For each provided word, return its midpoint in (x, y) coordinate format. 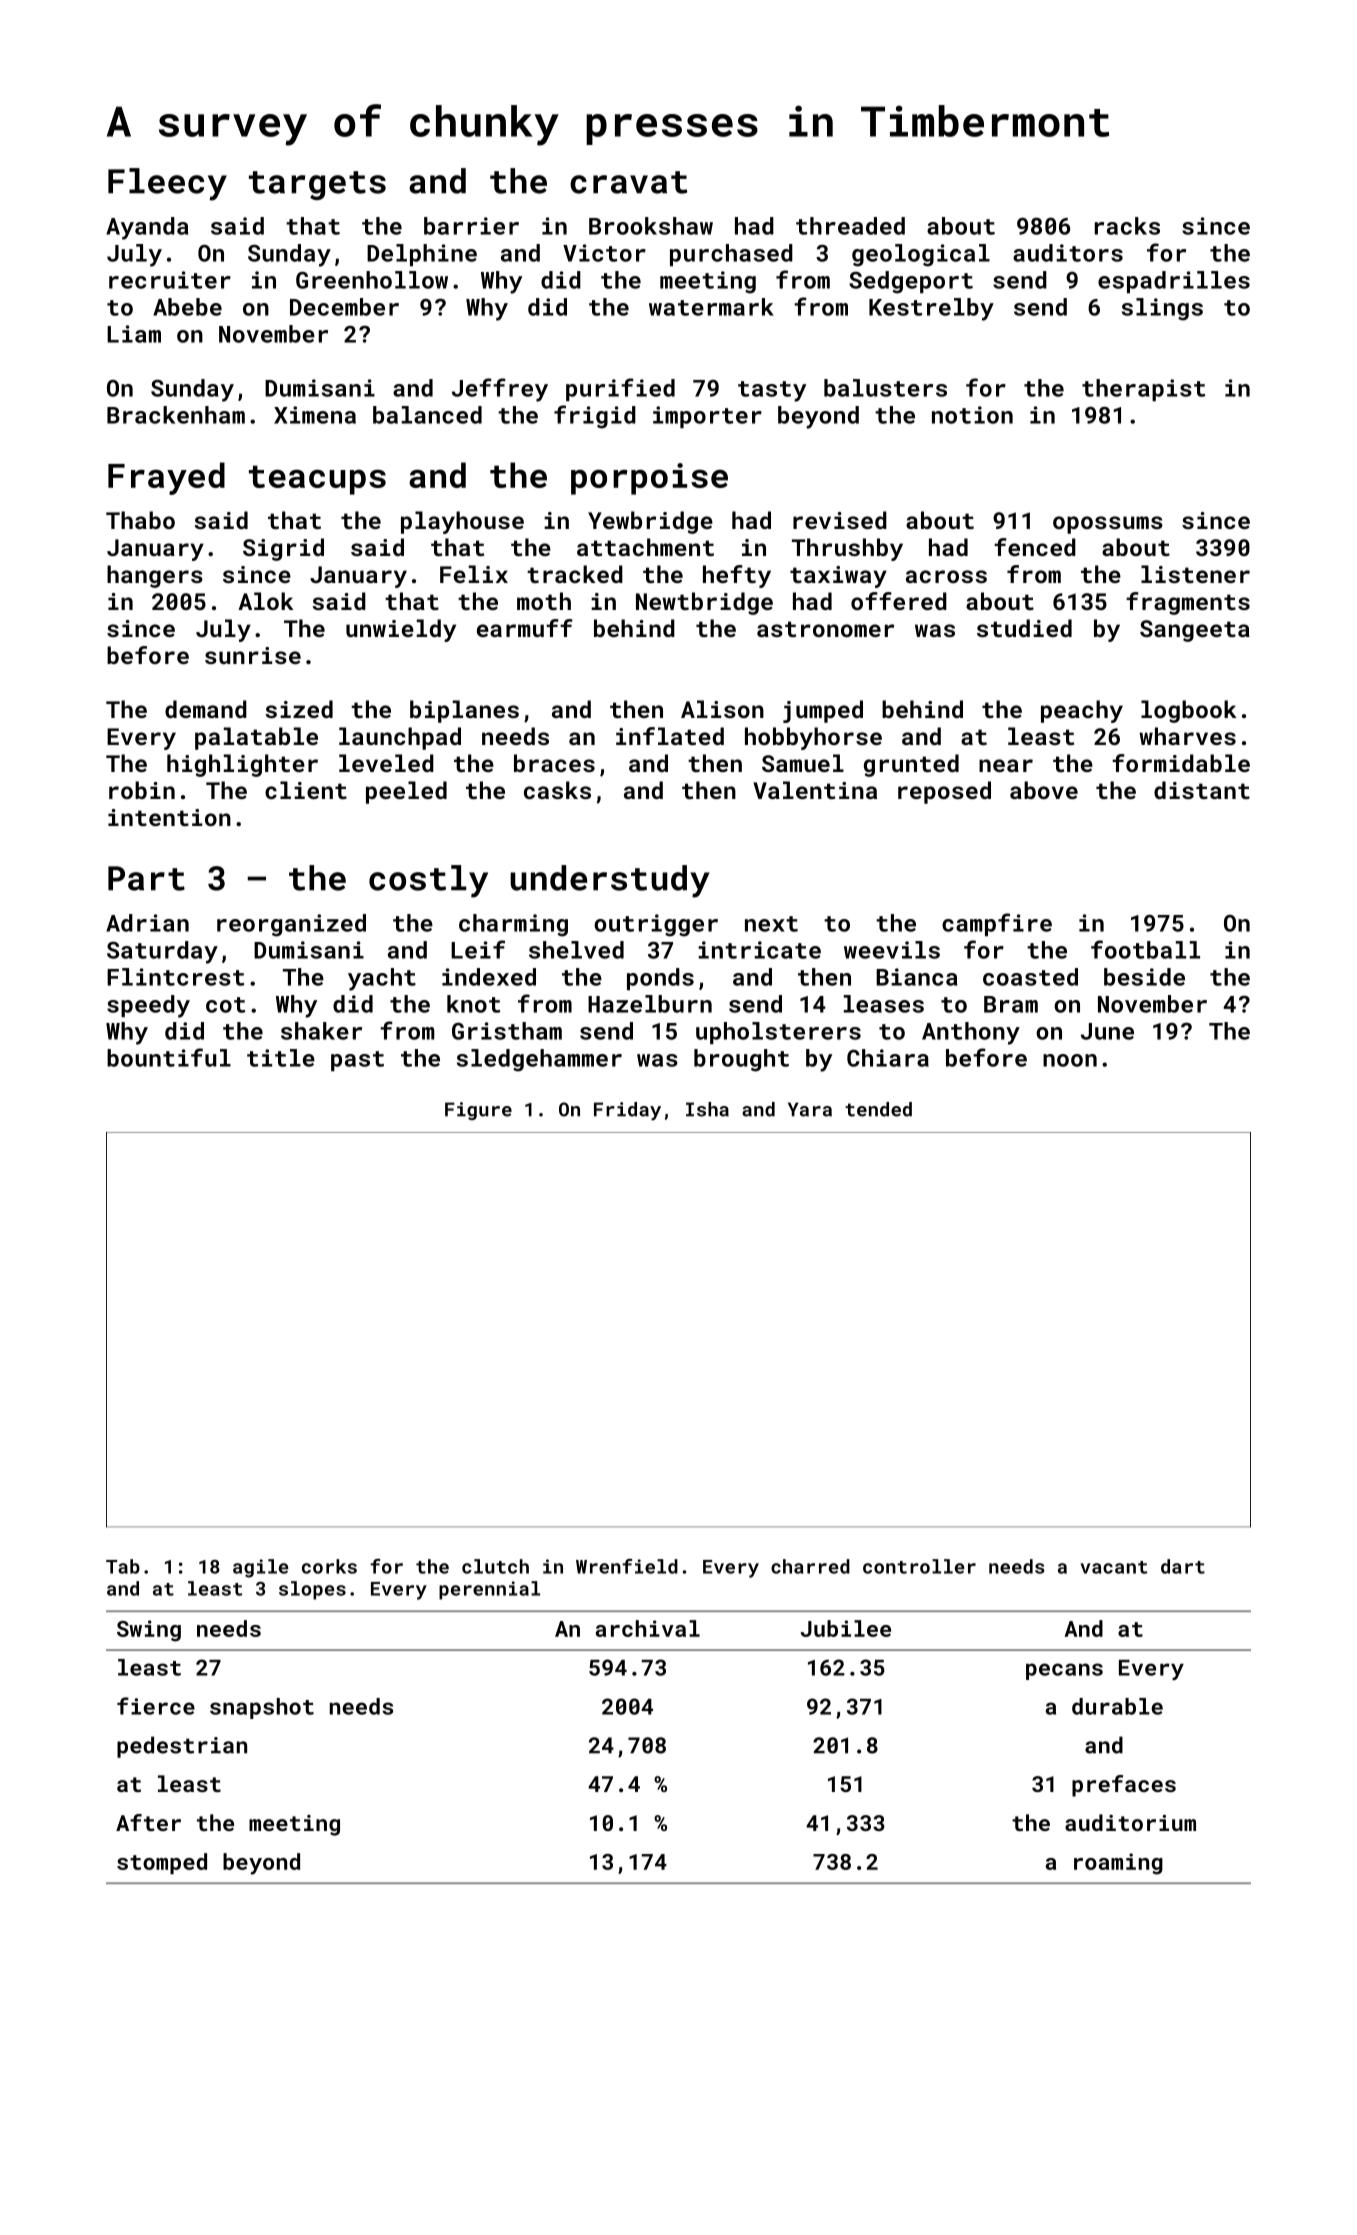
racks (1127, 226)
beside (1144, 977)
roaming (1118, 1864)
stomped (162, 1863)
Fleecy (167, 184)
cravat (628, 182)
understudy (609, 881)
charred (810, 1566)
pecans (1064, 1671)
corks (329, 1566)
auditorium (1130, 1822)
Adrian (147, 923)
